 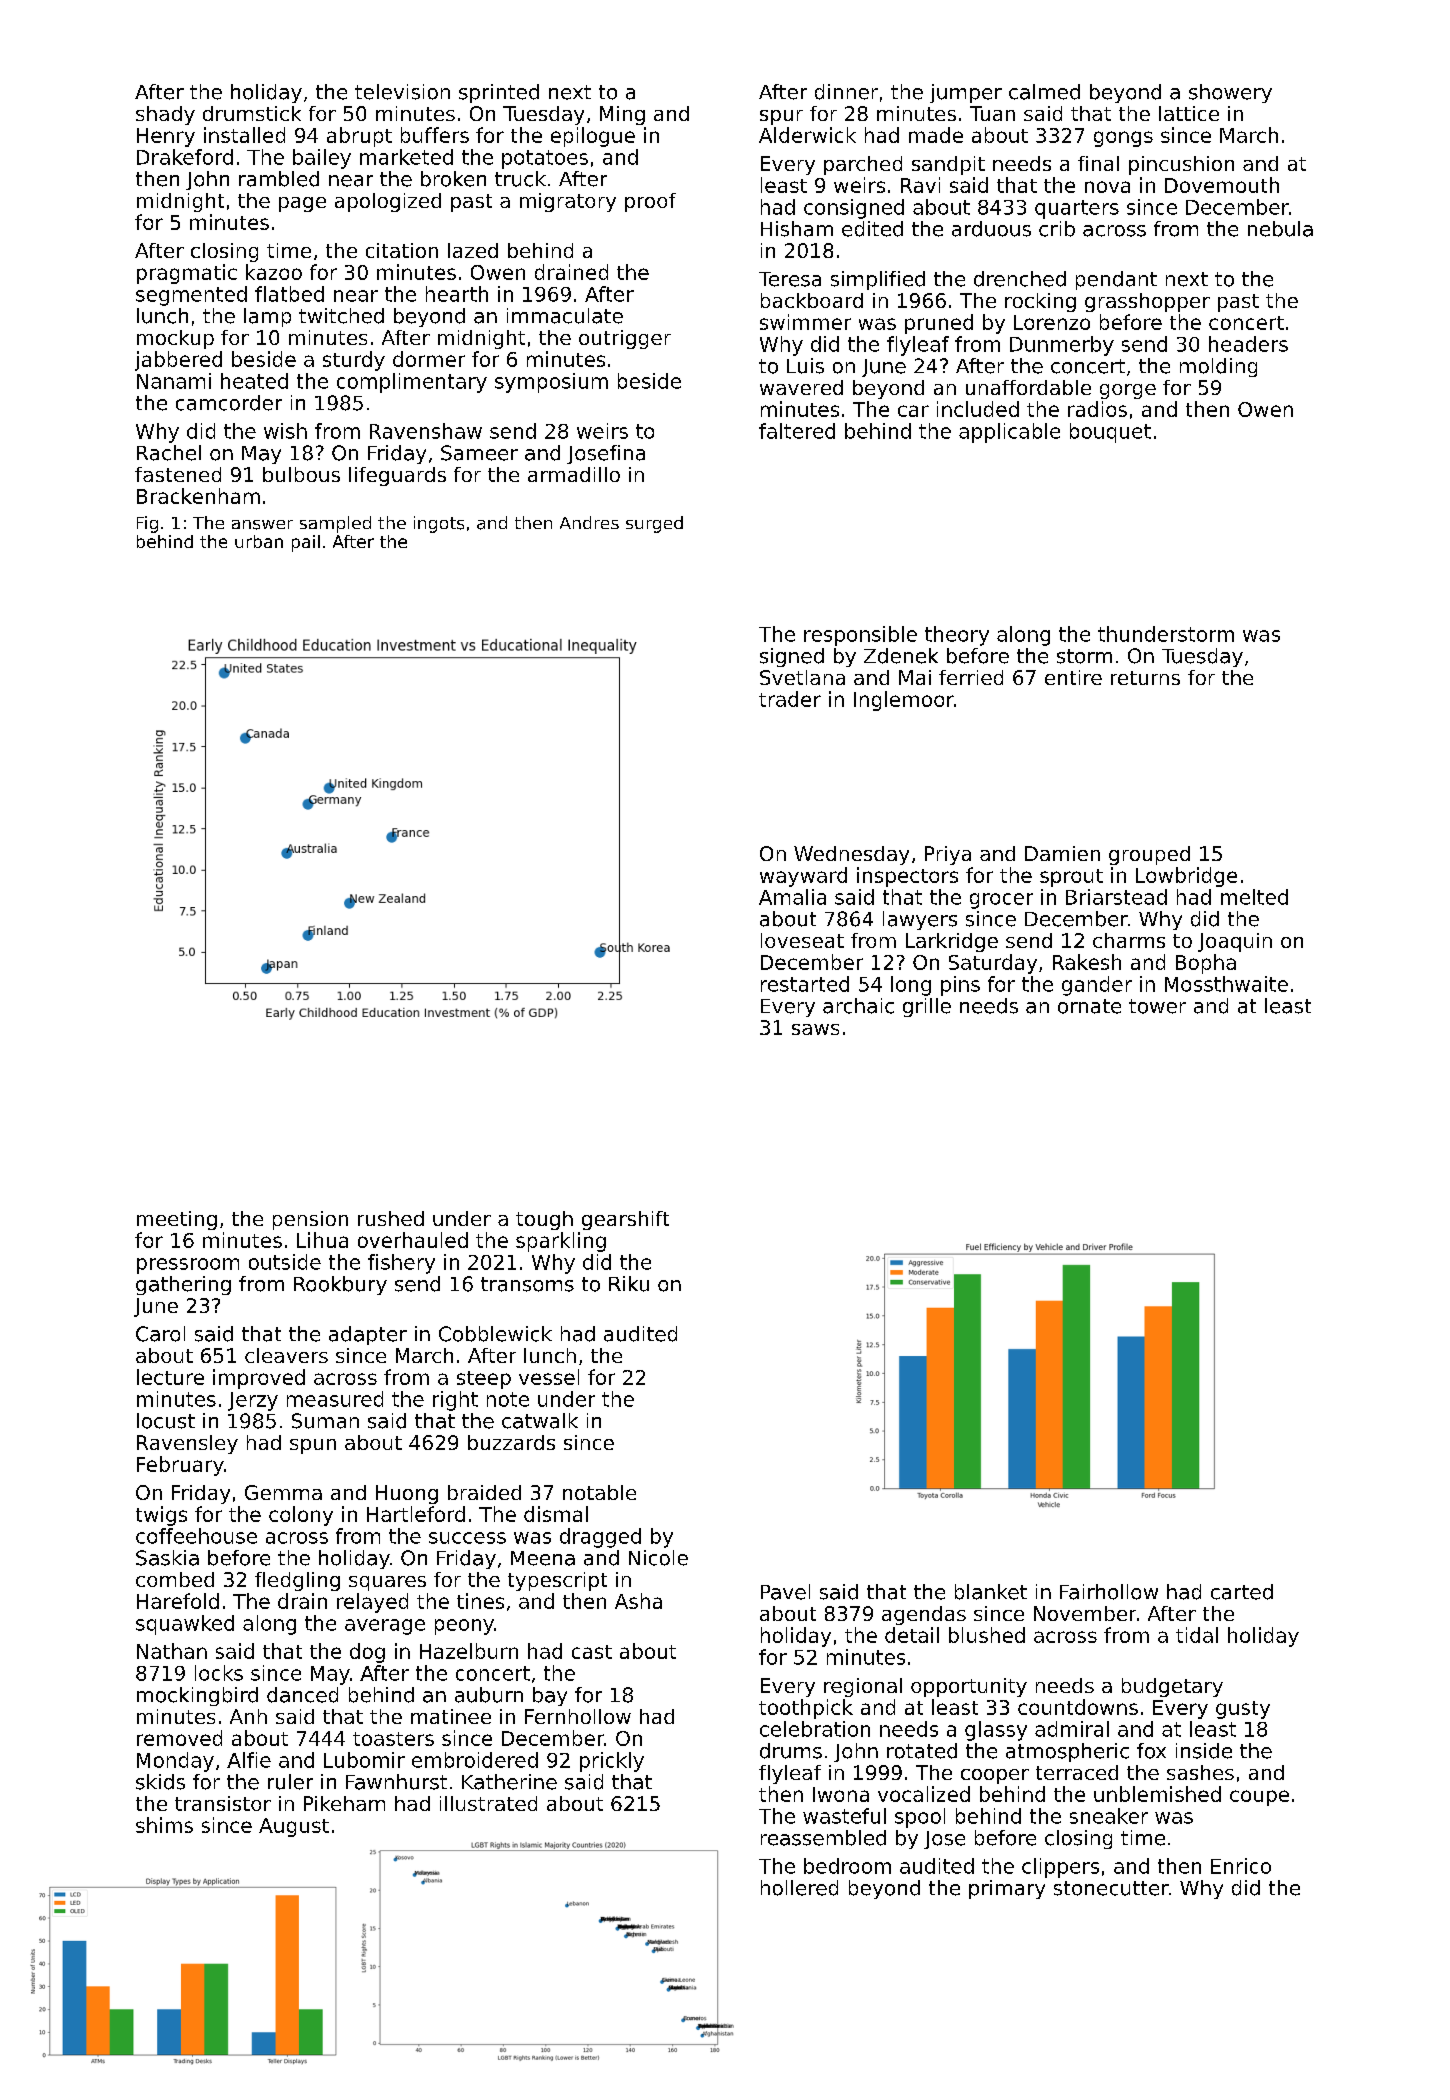 I want to click on simplified, so click(x=878, y=280).
